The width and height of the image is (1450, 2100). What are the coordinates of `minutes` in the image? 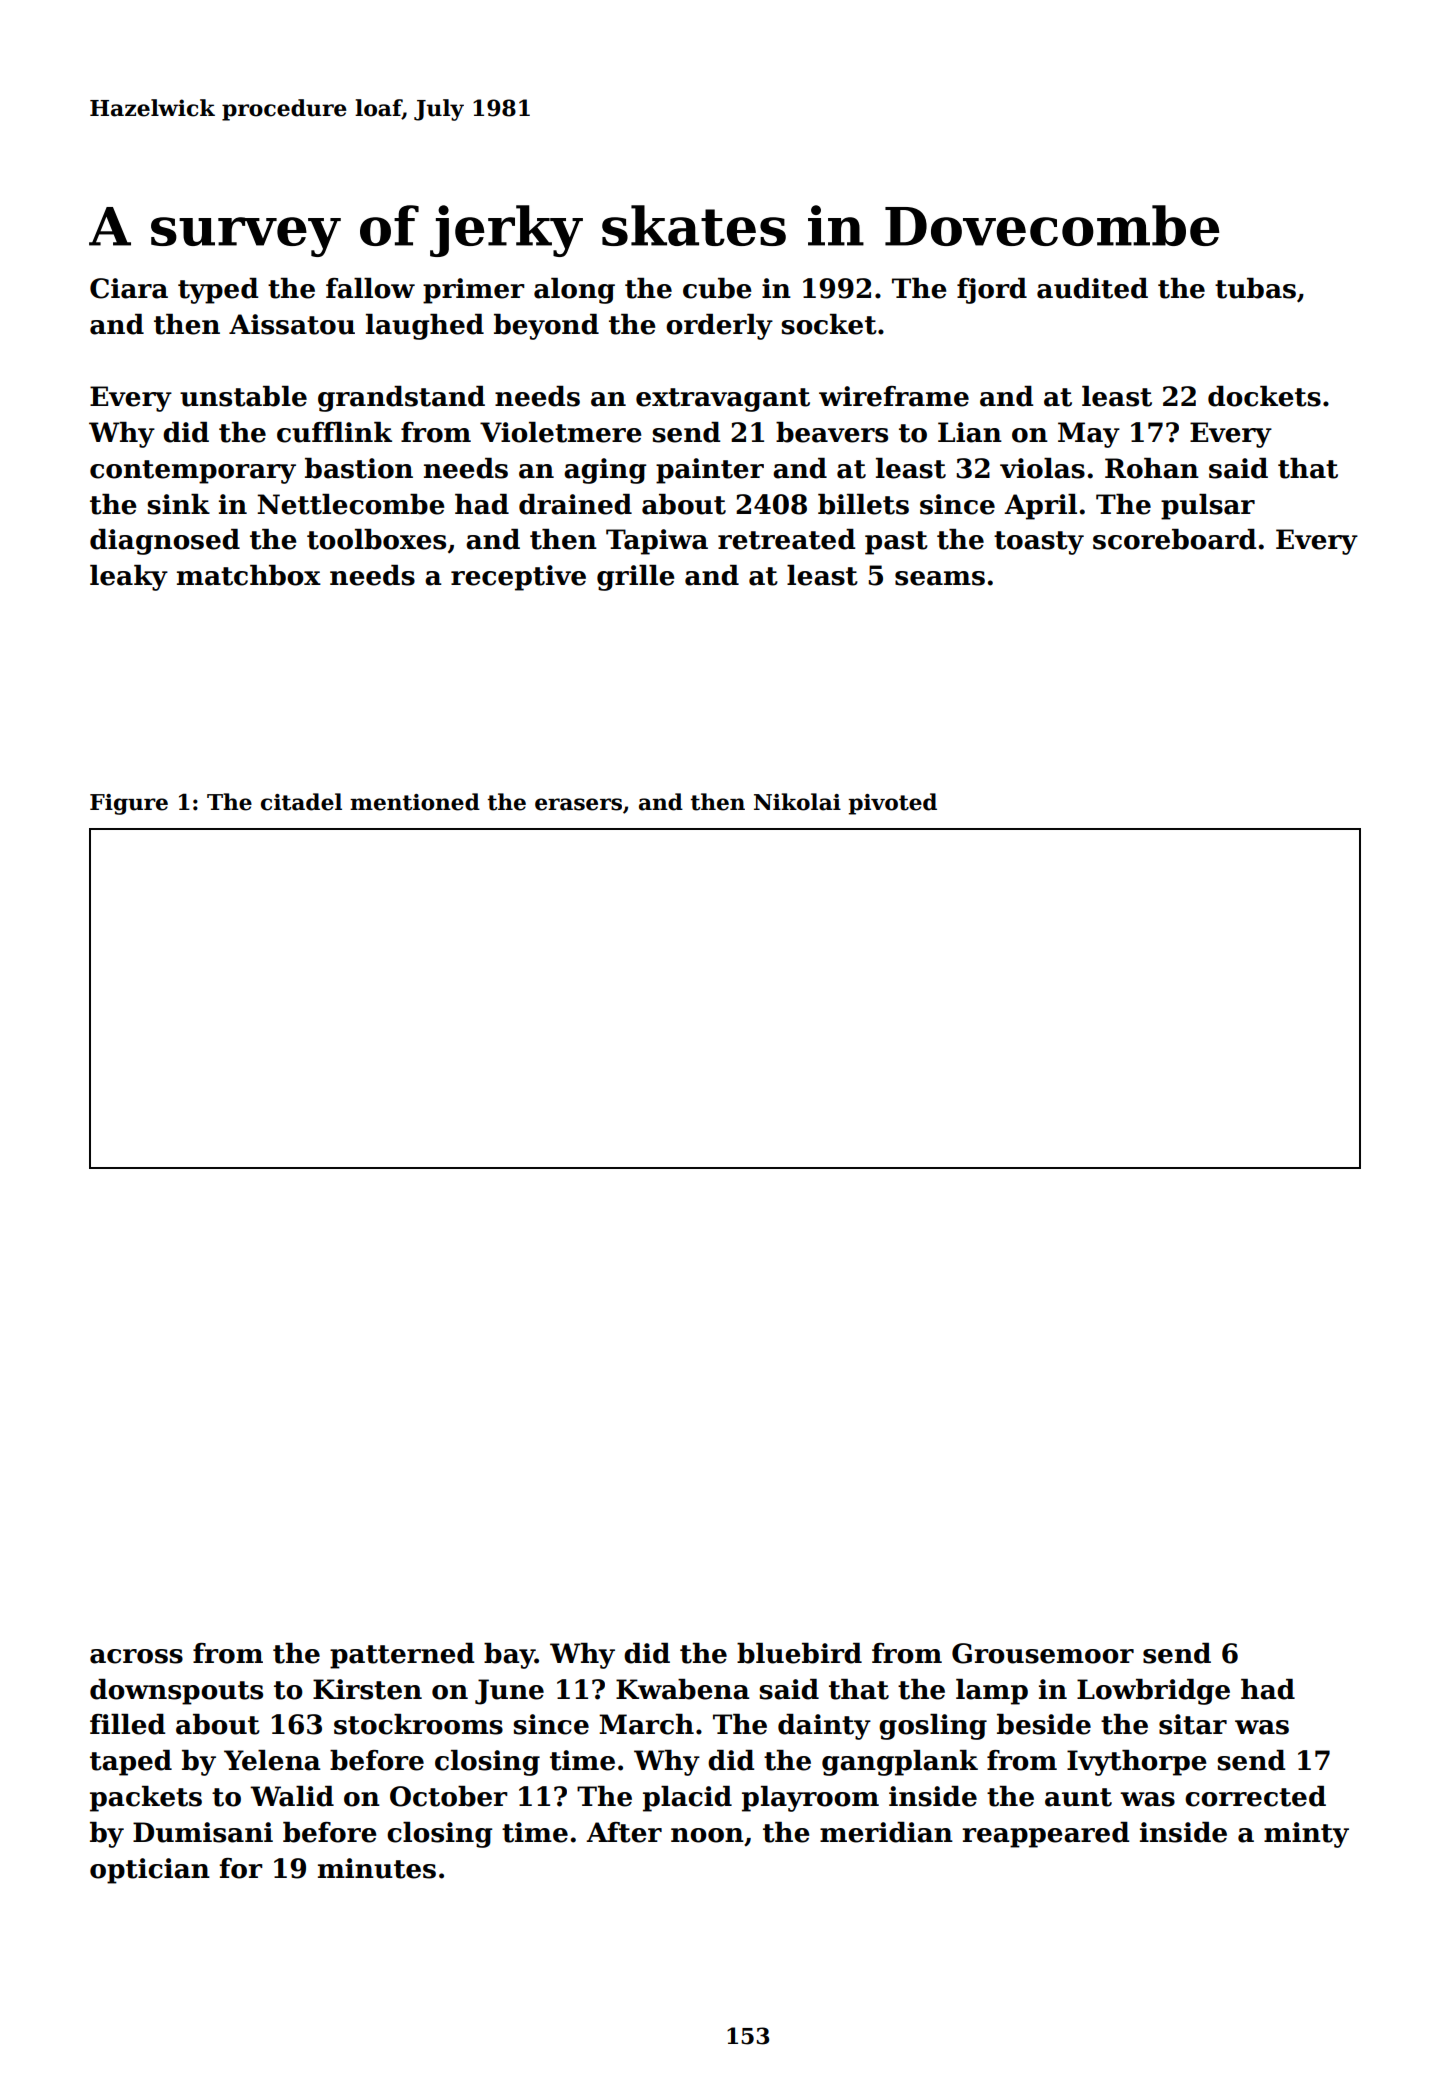 It's located at (377, 1868).
